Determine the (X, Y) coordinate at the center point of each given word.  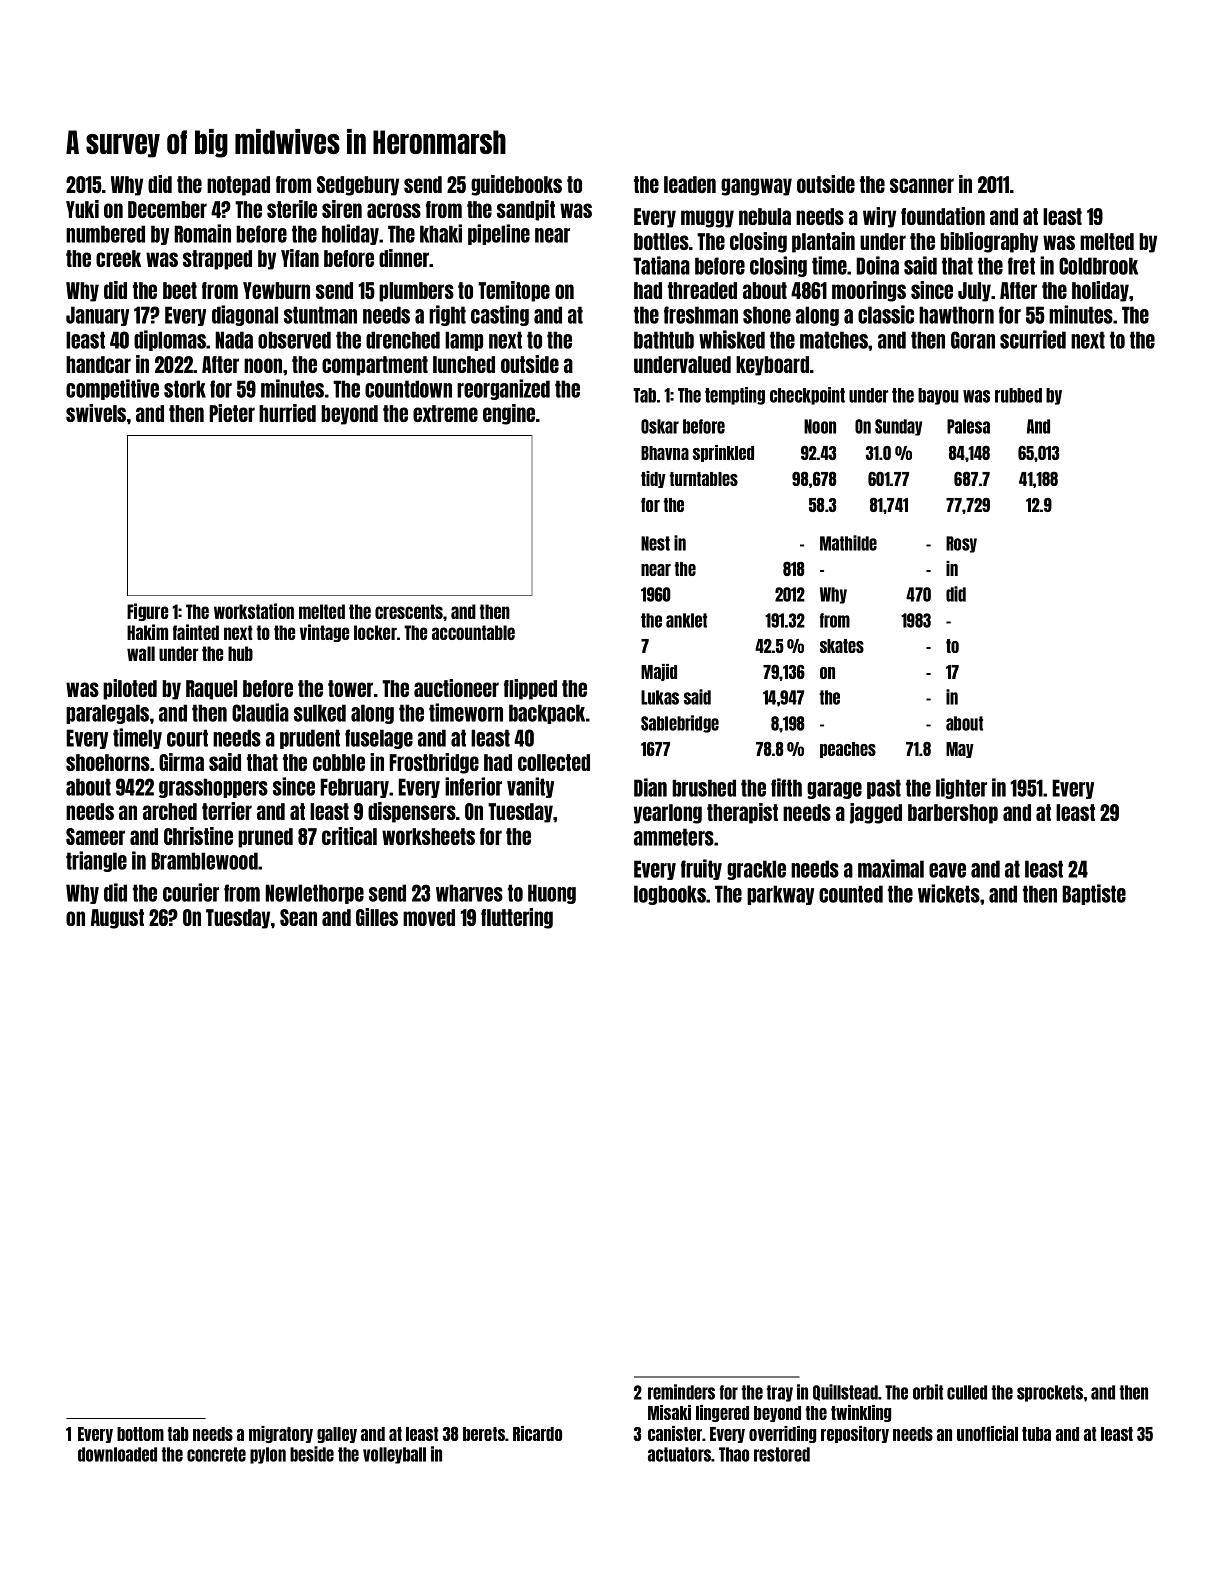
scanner (922, 185)
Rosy (961, 544)
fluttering (517, 918)
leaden (690, 184)
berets (484, 1434)
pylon (268, 1455)
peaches (848, 750)
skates (842, 646)
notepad (238, 186)
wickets (949, 893)
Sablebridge (680, 724)
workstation (254, 611)
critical (349, 836)
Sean (298, 917)
